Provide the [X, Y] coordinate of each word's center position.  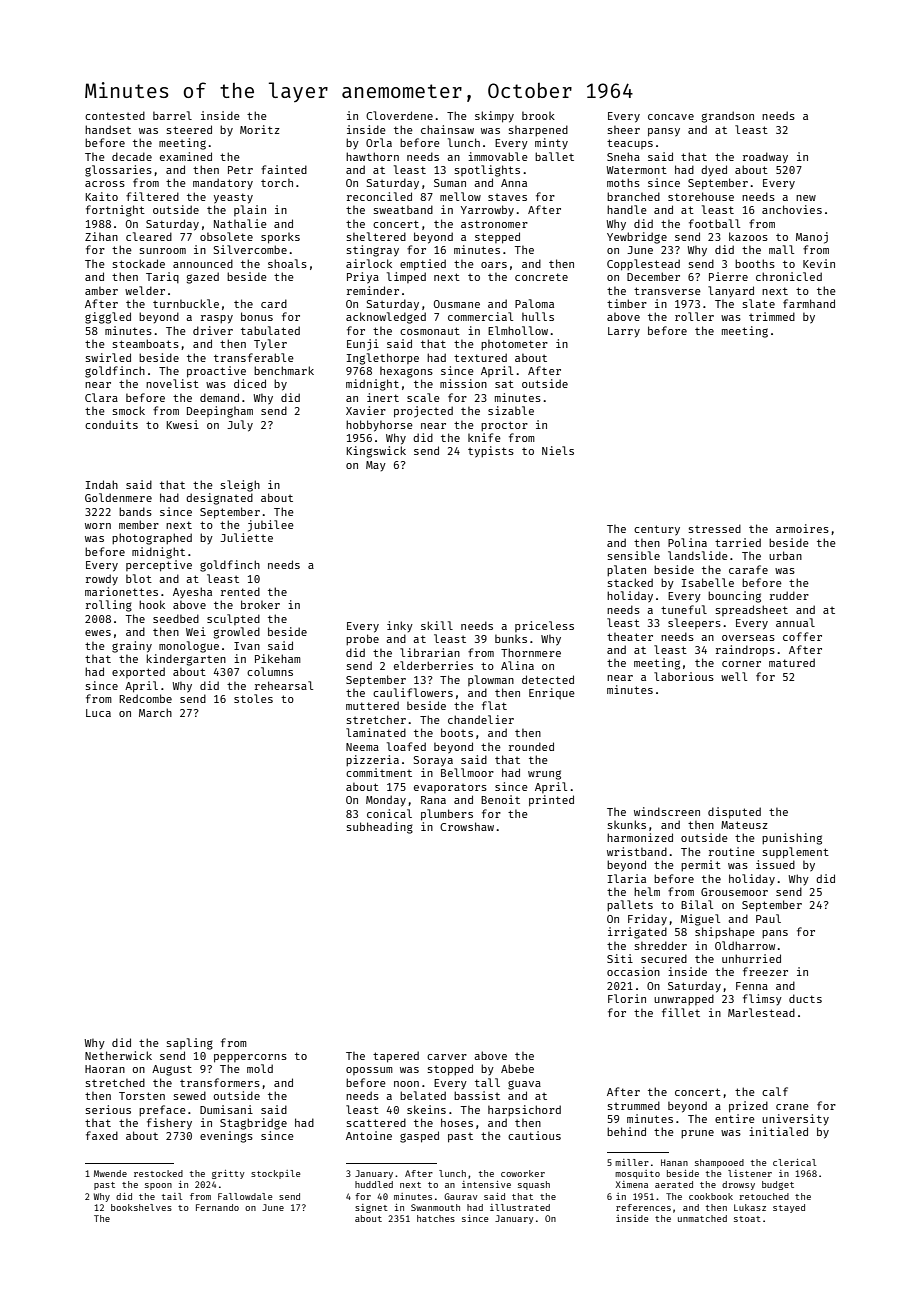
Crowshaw [467, 826]
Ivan [247, 646]
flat [494, 705]
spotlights [487, 171]
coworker [523, 1173]
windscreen [667, 811]
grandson [728, 117]
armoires [802, 528]
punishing [792, 839]
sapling [189, 1044]
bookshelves [141, 1207]
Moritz [260, 129]
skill [437, 625]
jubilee [271, 526]
